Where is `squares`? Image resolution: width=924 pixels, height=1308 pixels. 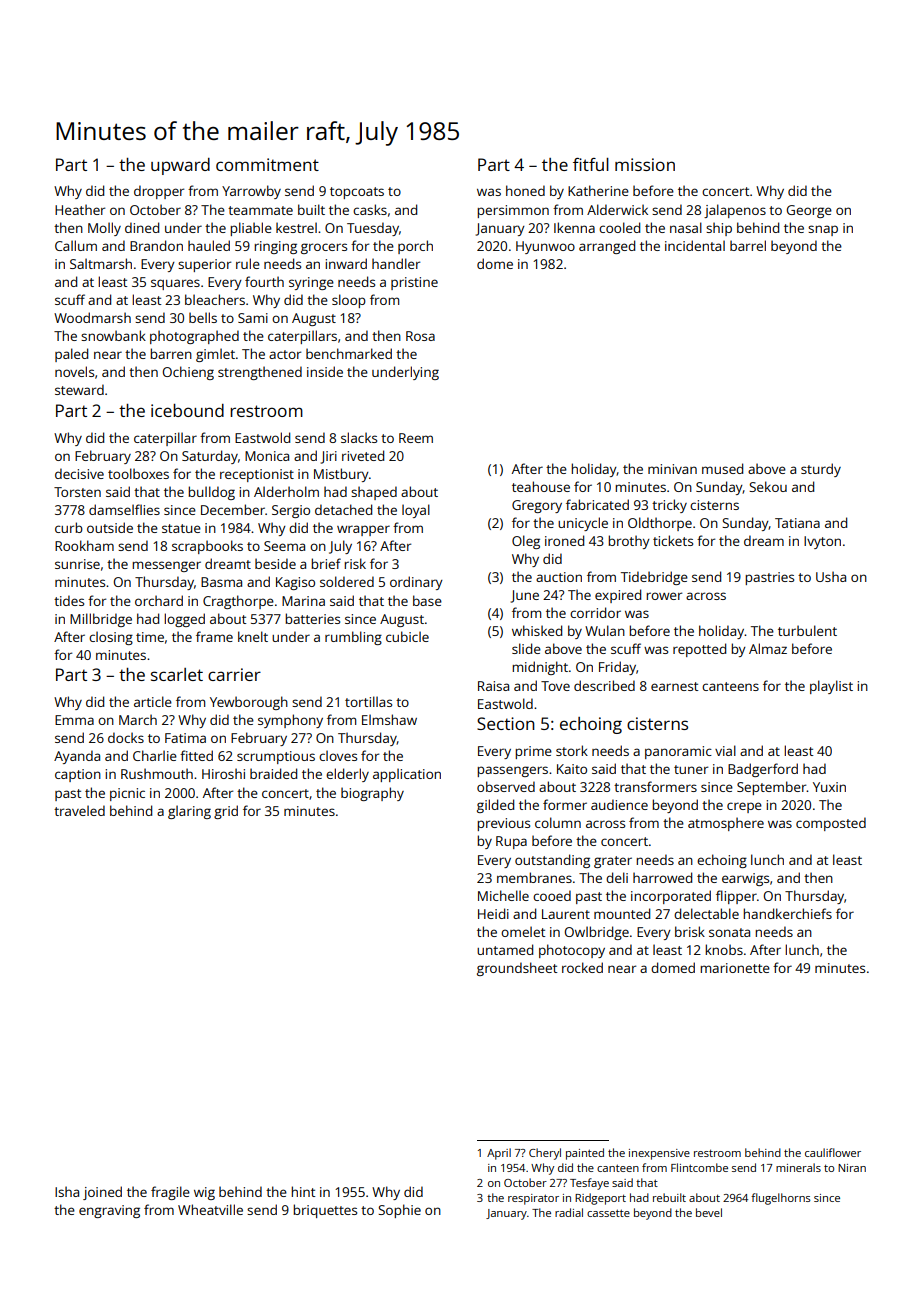
squares is located at coordinates (175, 284).
